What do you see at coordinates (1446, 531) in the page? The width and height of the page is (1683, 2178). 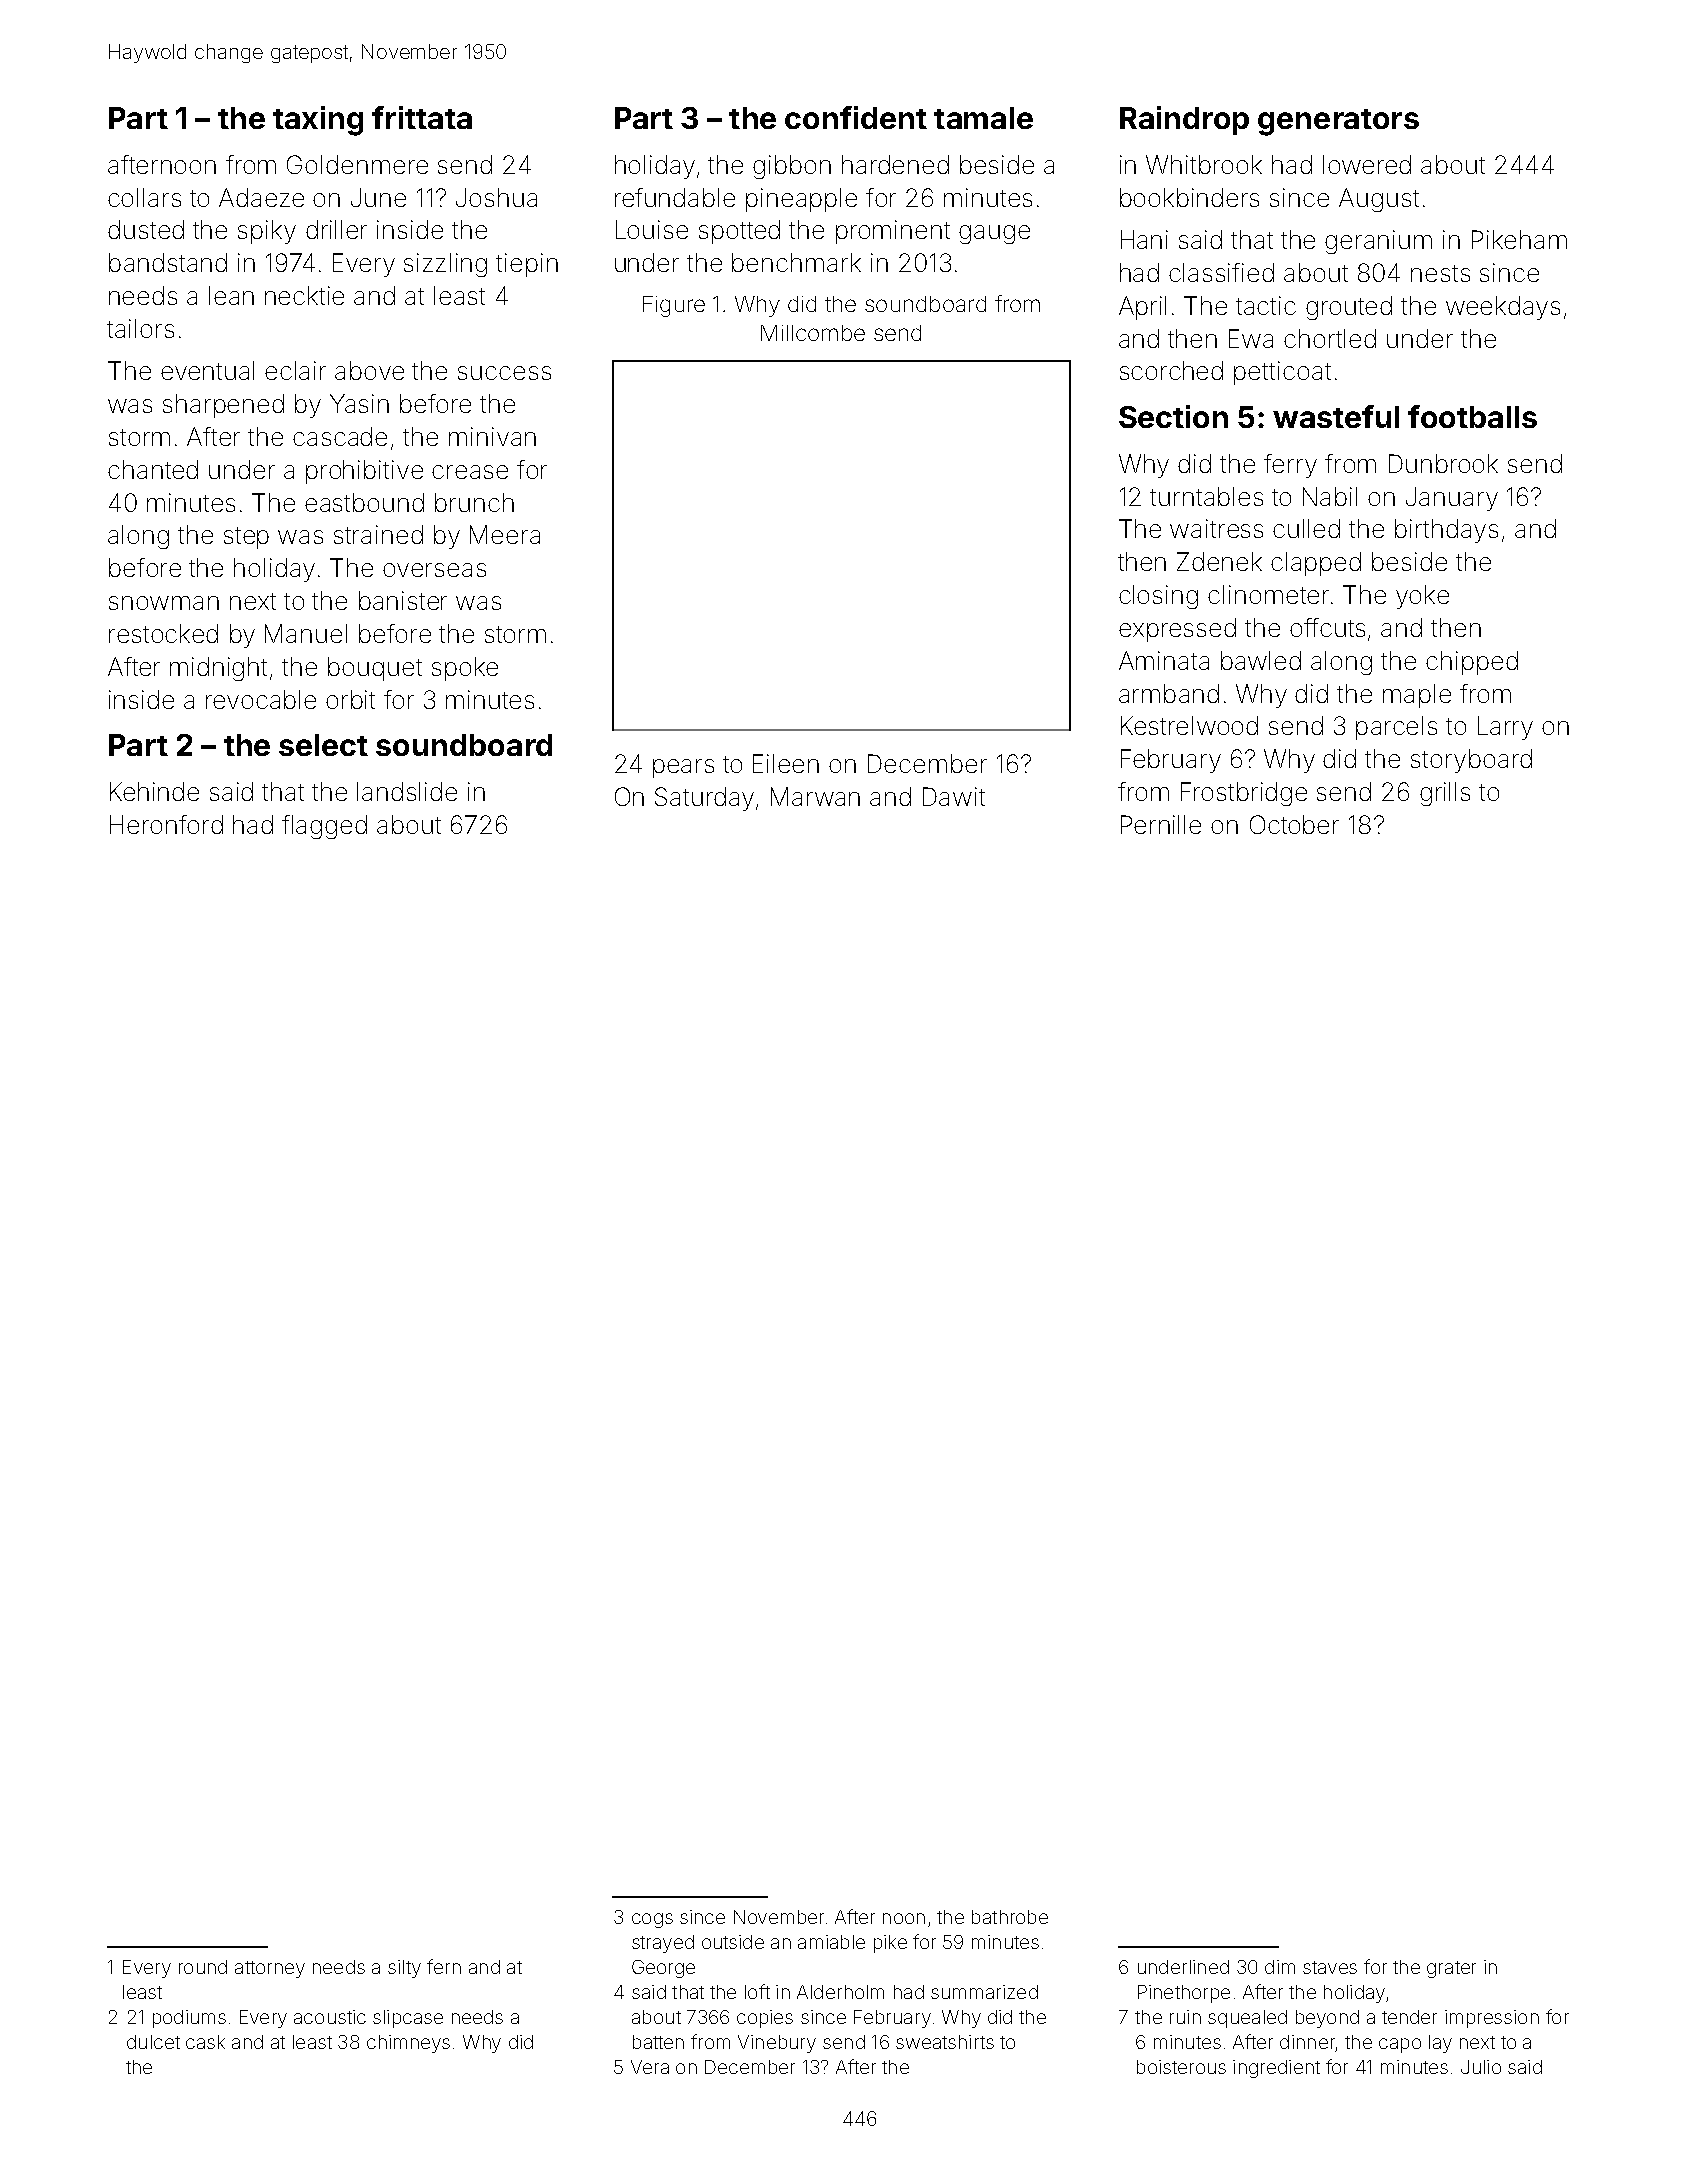 I see `birthdays` at bounding box center [1446, 531].
